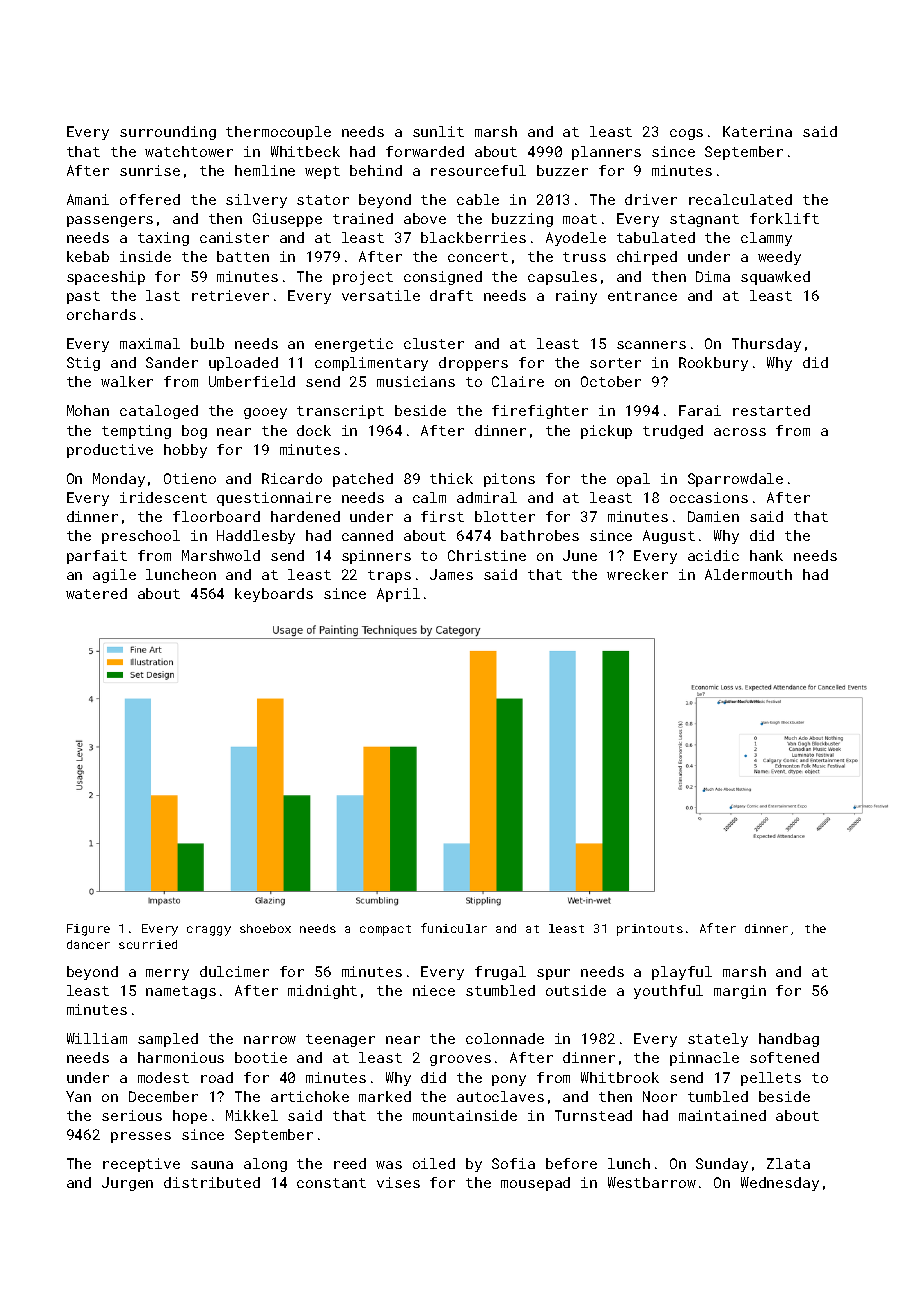 The height and width of the screenshot is (1316, 908). What do you see at coordinates (500, 1096) in the screenshot?
I see `autoclaves` at bounding box center [500, 1096].
